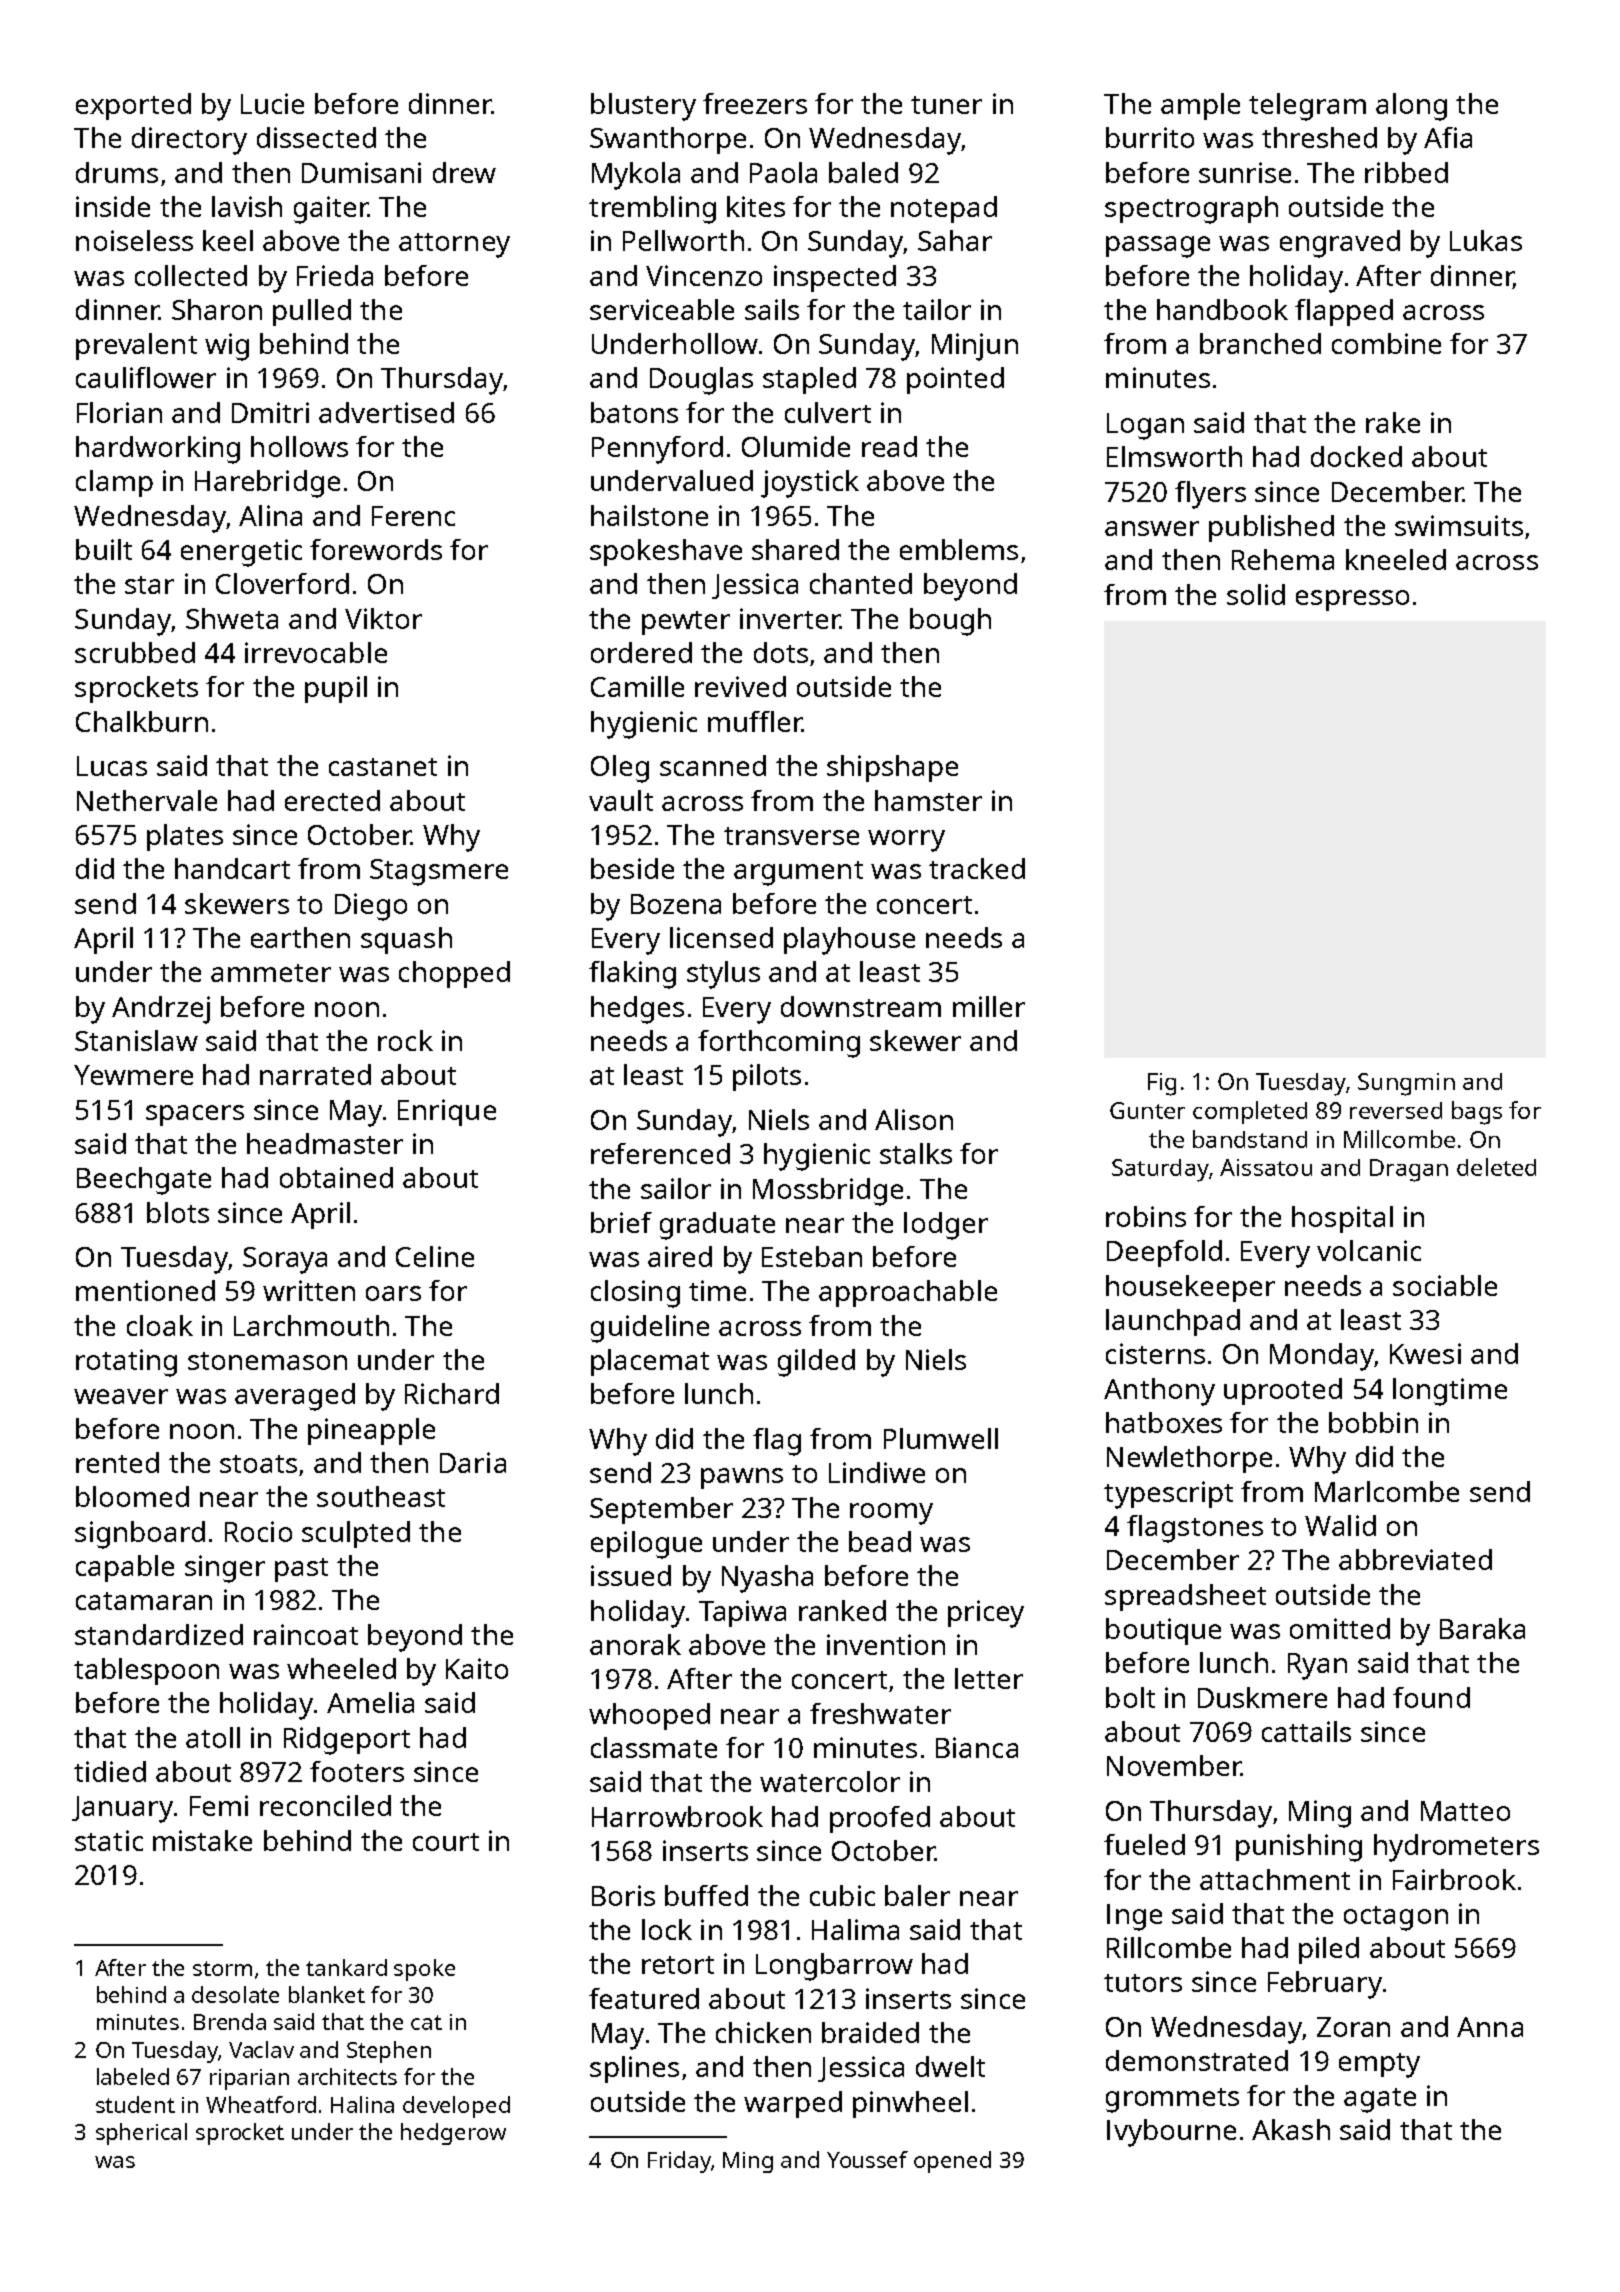 The image size is (1620, 2292). What do you see at coordinates (828, 412) in the image?
I see `culvert` at bounding box center [828, 412].
